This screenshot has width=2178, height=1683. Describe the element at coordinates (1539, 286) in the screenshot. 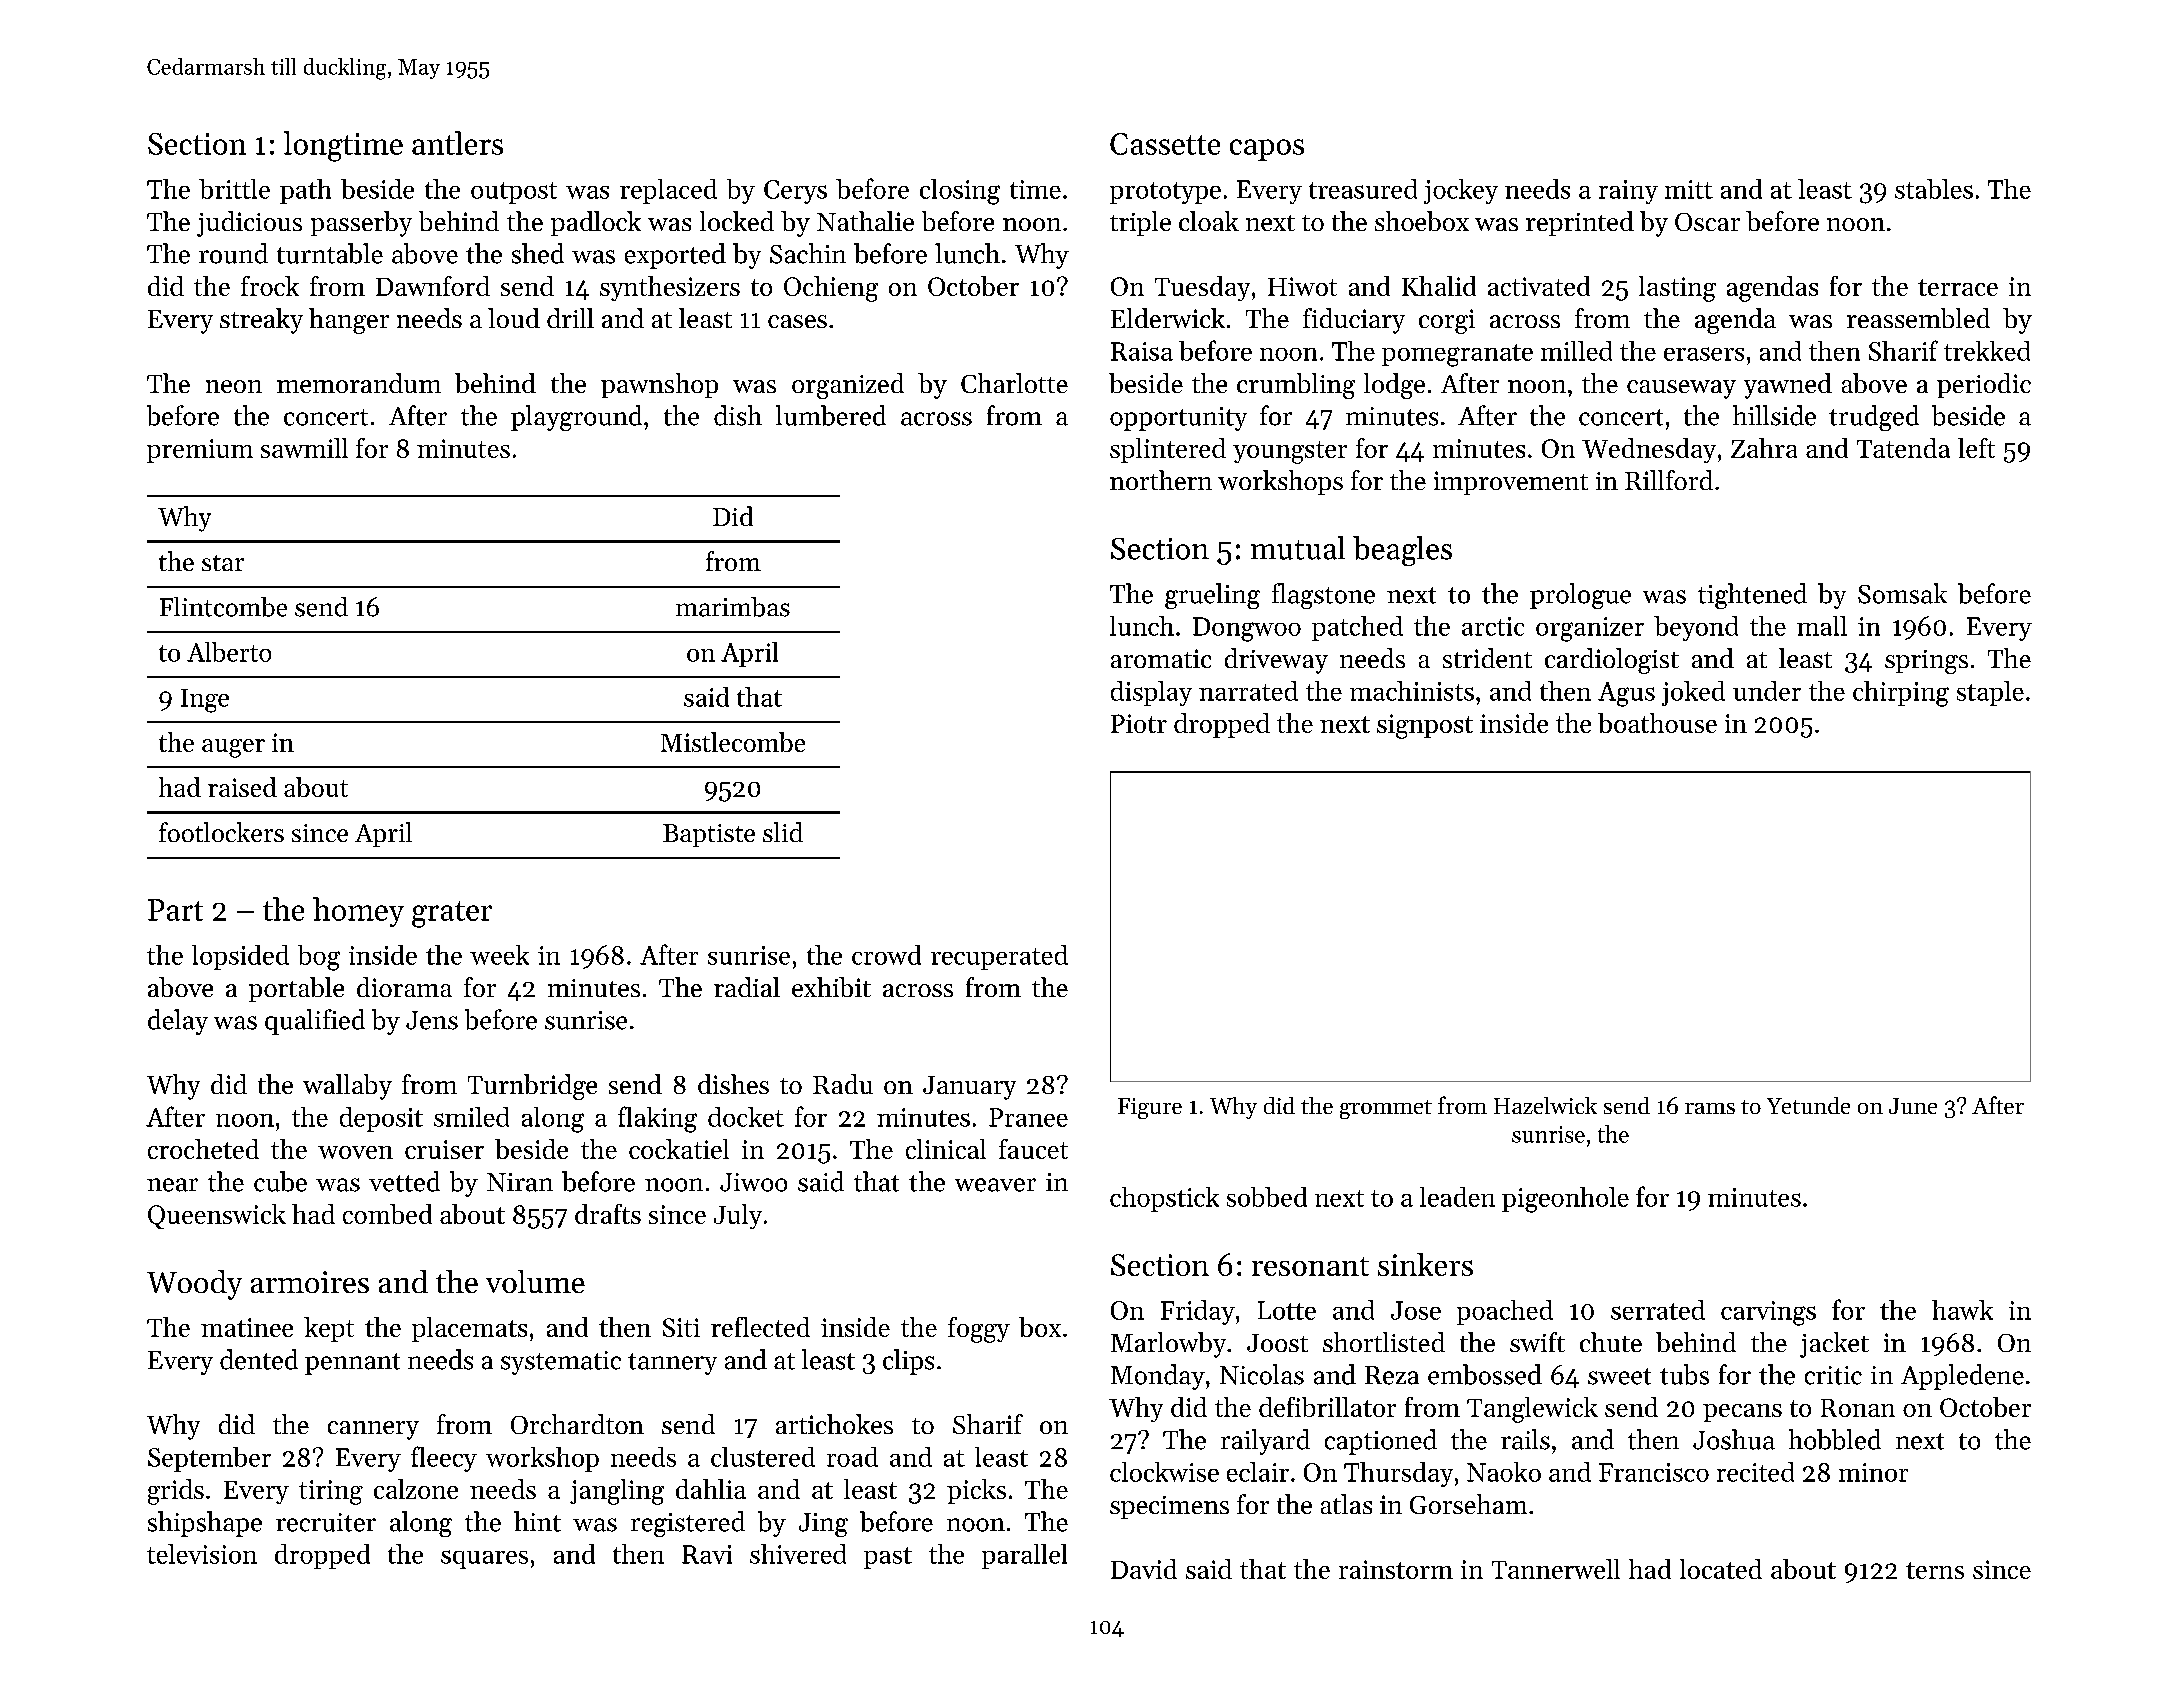

I see `activated` at that location.
